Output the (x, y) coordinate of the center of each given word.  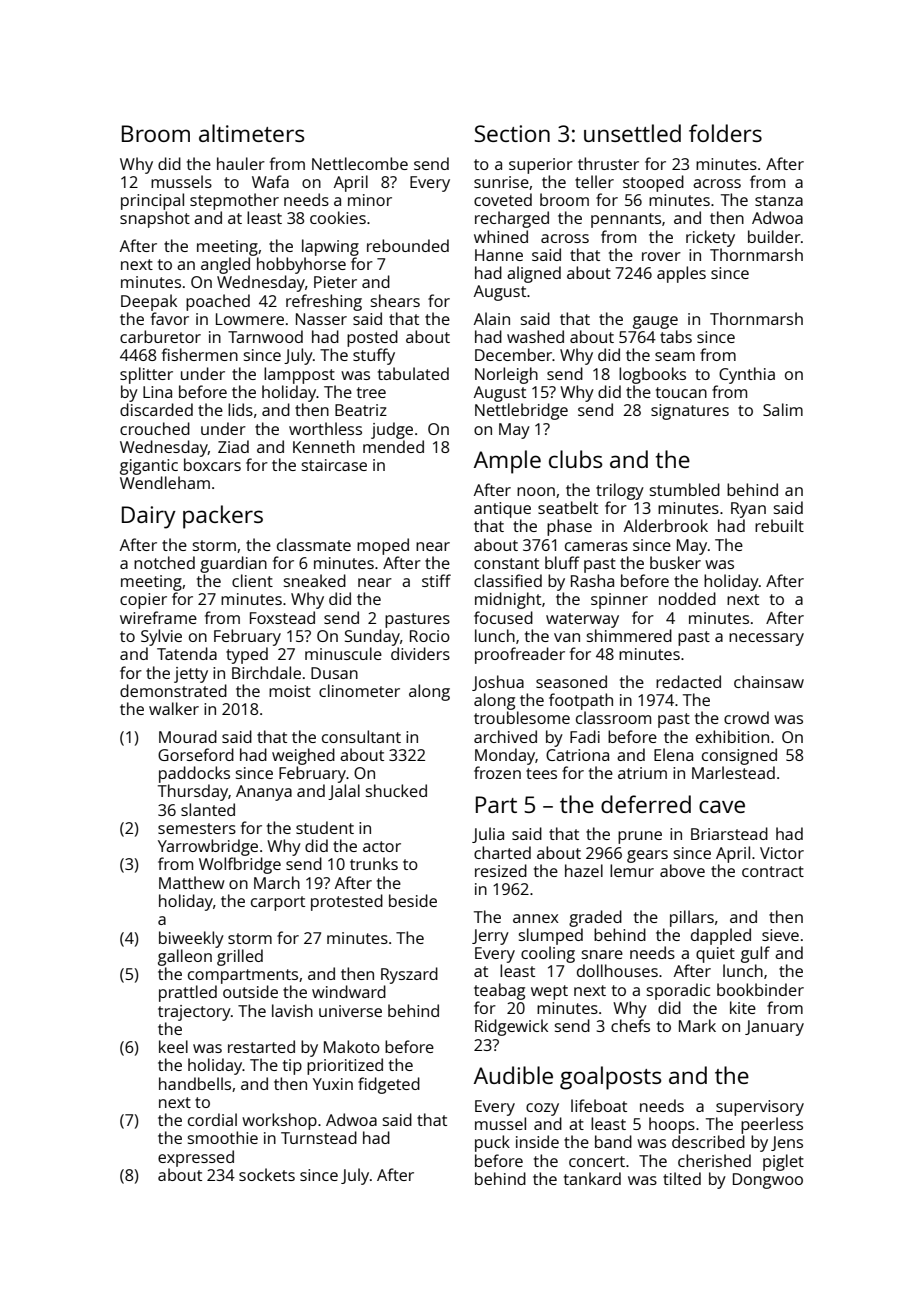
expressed (196, 1158)
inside (537, 1141)
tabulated (413, 373)
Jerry (490, 937)
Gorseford (196, 754)
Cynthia (747, 375)
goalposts (611, 1078)
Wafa (270, 181)
